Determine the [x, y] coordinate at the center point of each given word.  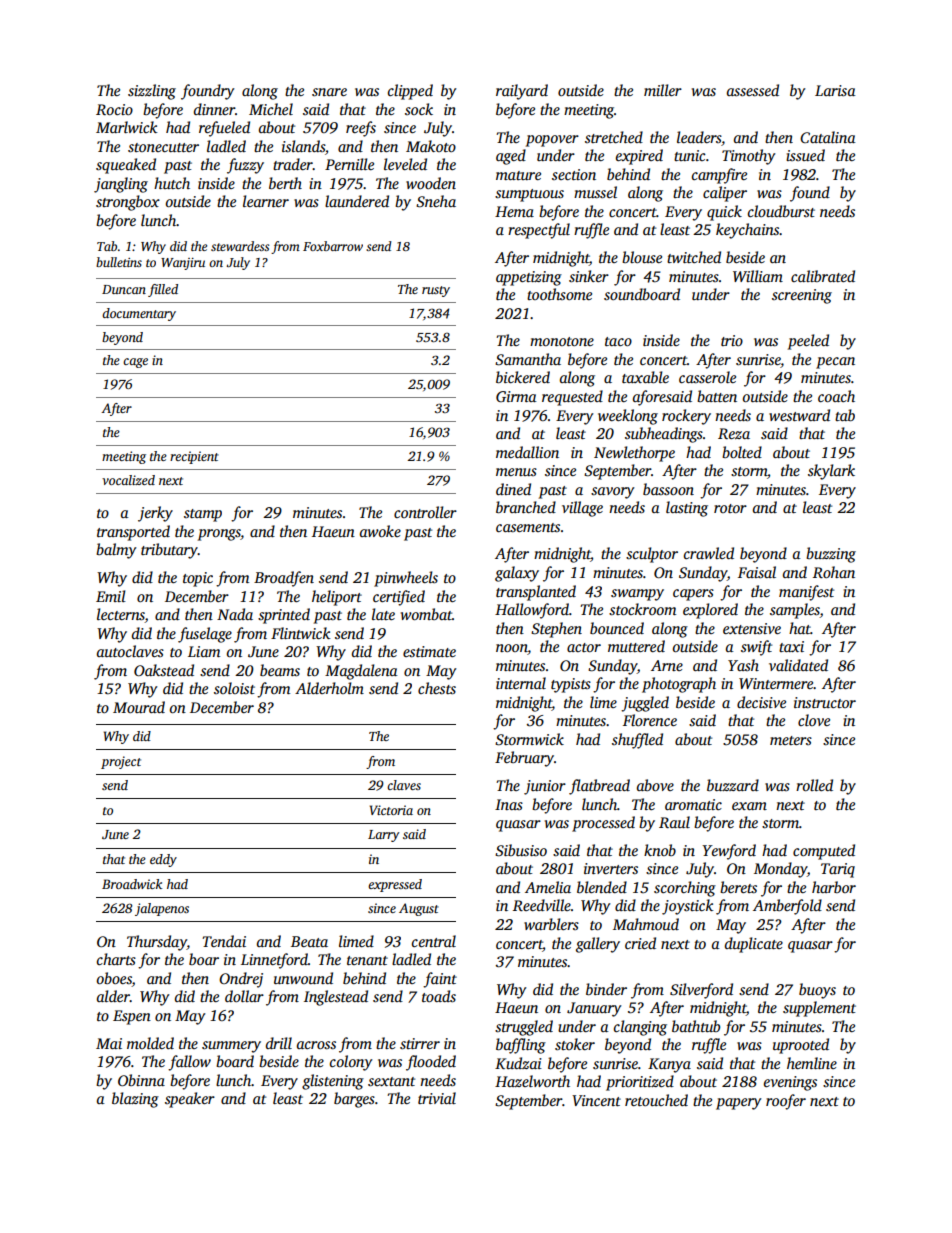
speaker [190, 1100]
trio [732, 340]
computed [824, 852]
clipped [410, 92]
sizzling [152, 92]
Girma [516, 397]
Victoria [391, 810]
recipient [194, 457]
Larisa [835, 90]
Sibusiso [521, 850]
